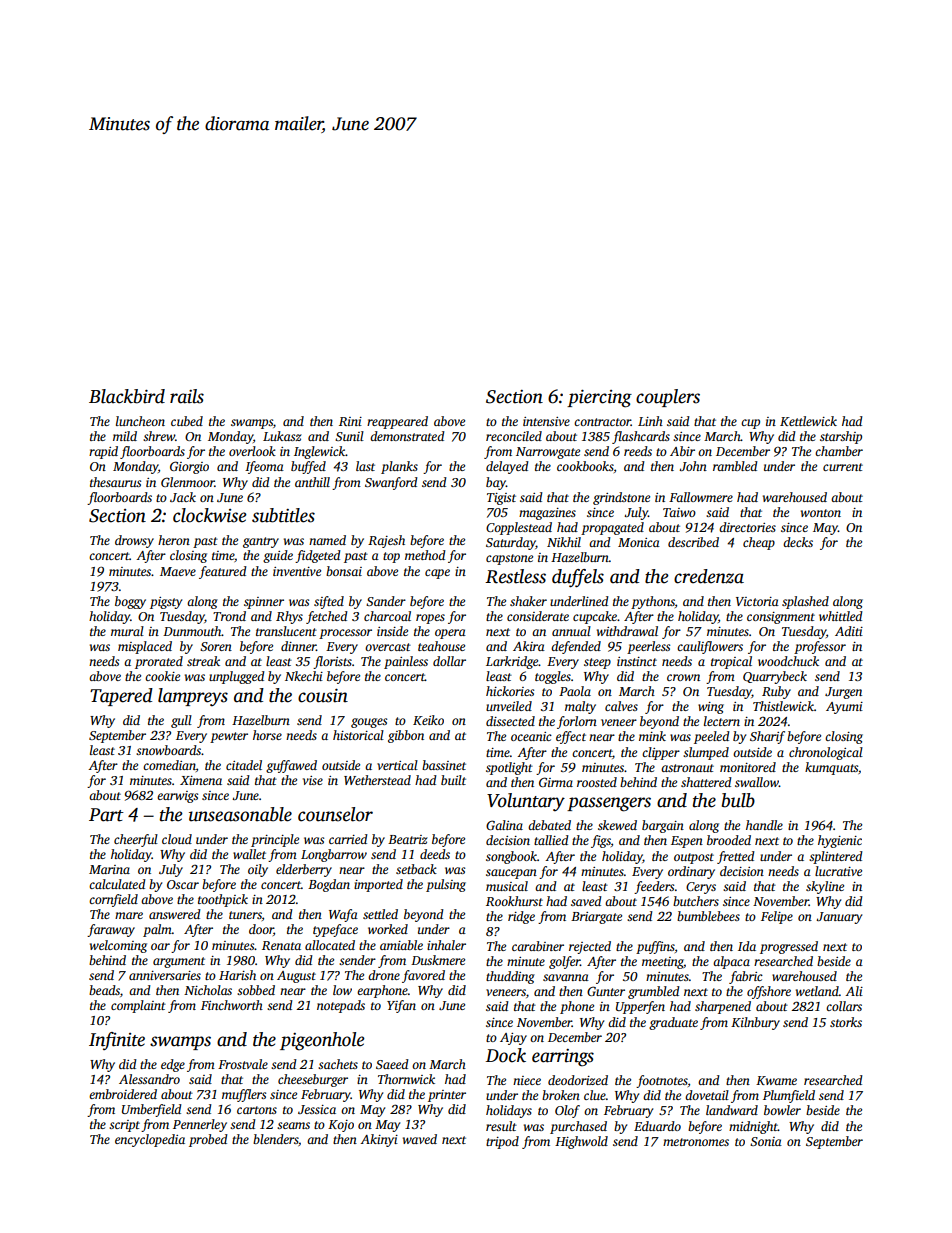 The image size is (952, 1233). Describe the element at coordinates (187, 396) in the image. I see `rails` at that location.
